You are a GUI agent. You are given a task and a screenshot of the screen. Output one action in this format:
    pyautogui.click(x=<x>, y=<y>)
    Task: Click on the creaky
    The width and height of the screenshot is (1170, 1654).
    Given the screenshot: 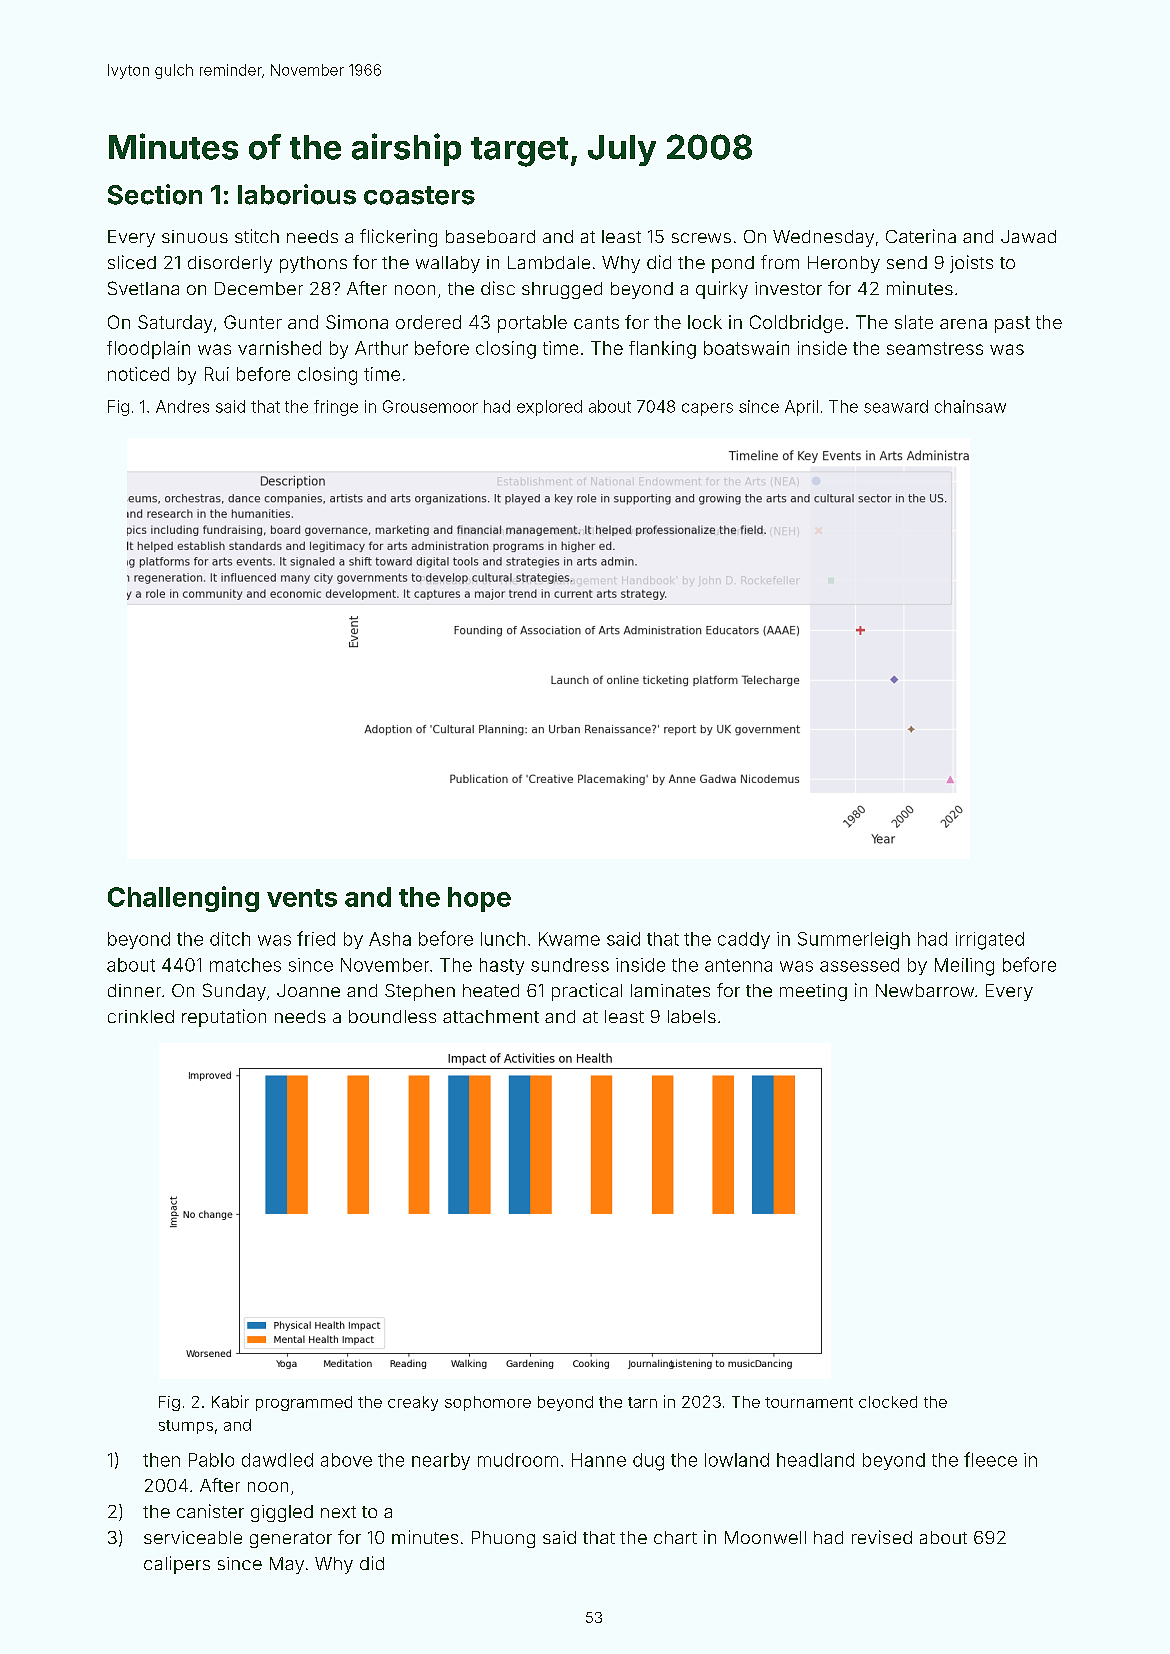 What is the action you would take?
    pyautogui.click(x=413, y=1403)
